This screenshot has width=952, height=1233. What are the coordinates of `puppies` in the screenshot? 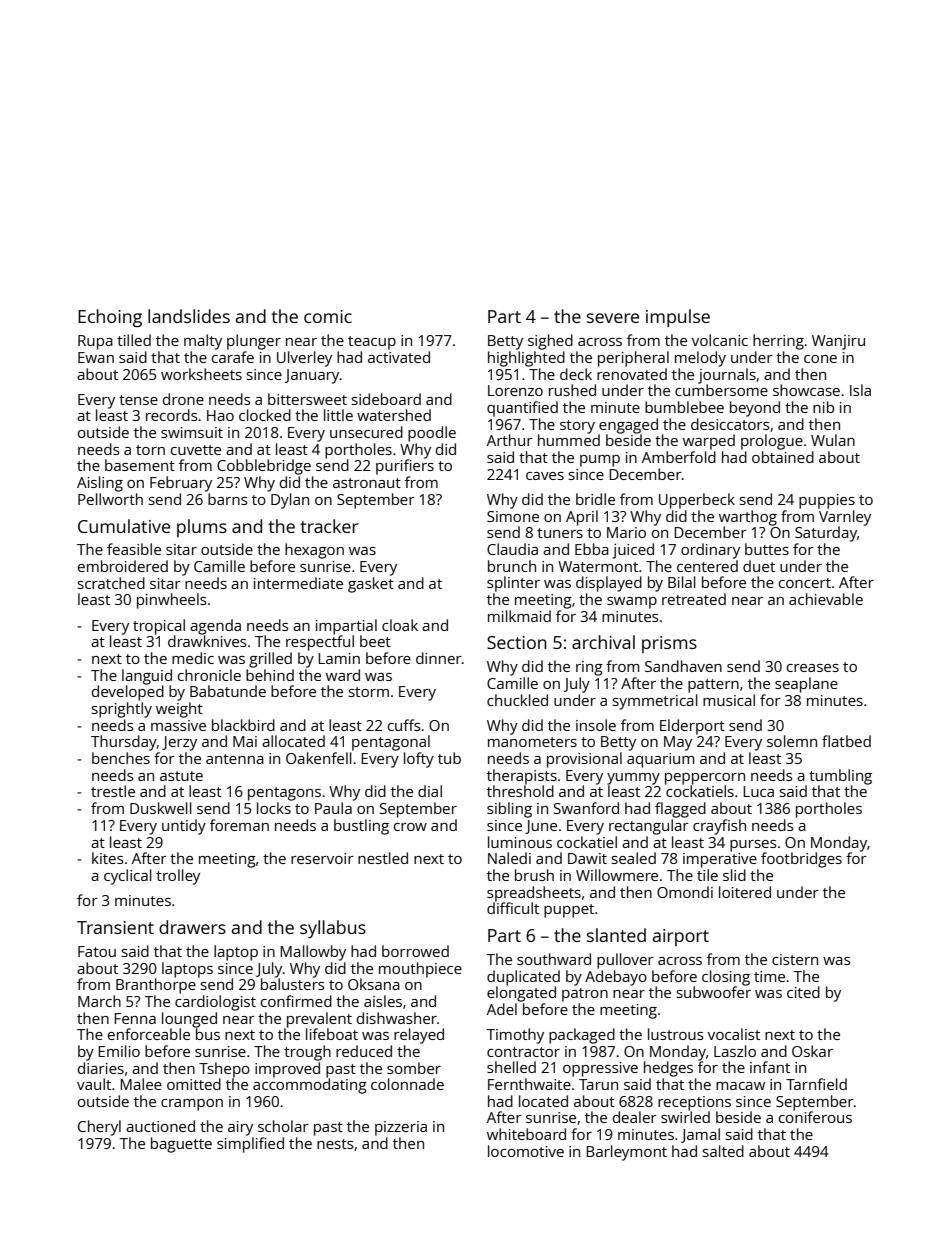 It's located at (827, 501).
